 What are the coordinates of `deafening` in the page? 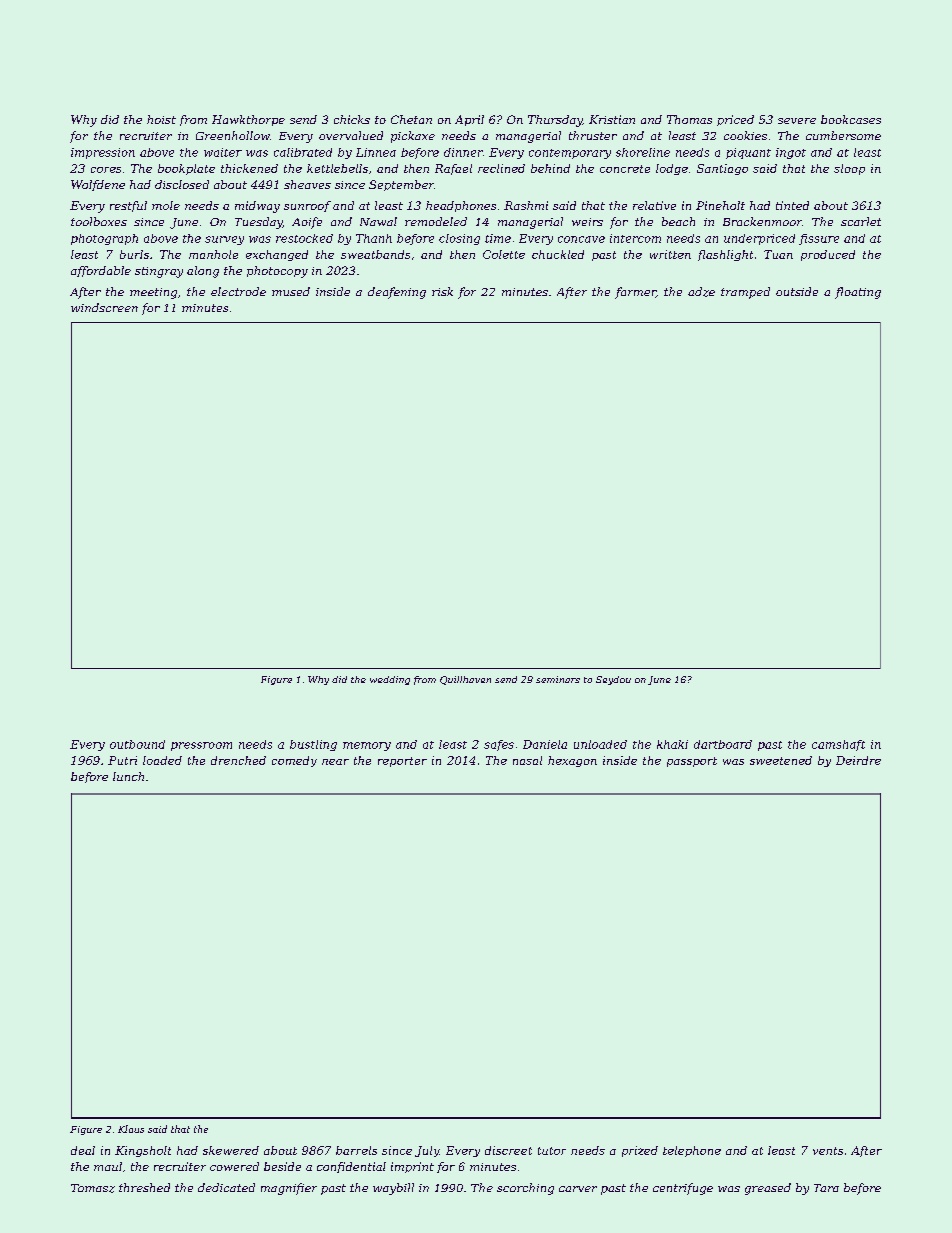 It's located at (397, 293).
